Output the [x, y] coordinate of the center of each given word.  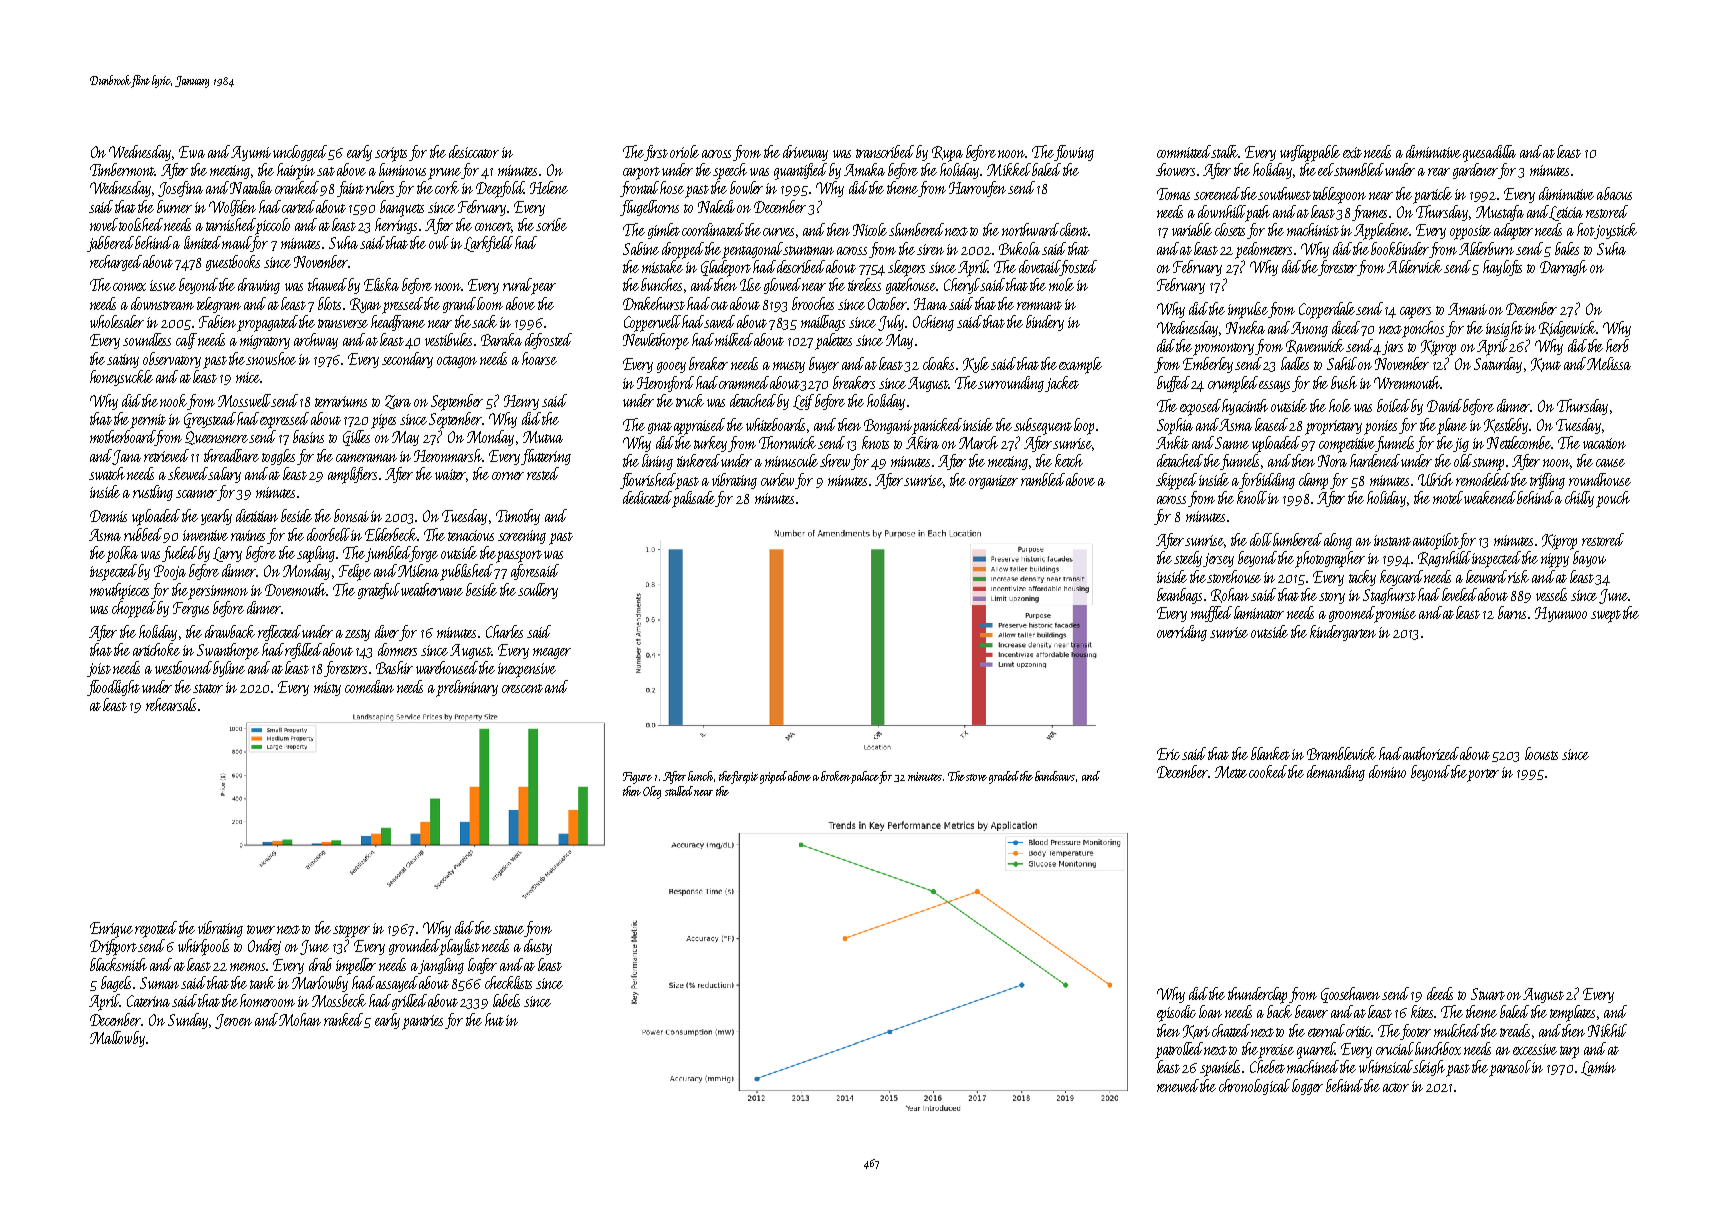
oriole [684, 151]
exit [1352, 152]
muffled [1211, 614]
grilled [409, 1002]
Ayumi [251, 153]
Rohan [1230, 595]
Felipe [355, 572]
